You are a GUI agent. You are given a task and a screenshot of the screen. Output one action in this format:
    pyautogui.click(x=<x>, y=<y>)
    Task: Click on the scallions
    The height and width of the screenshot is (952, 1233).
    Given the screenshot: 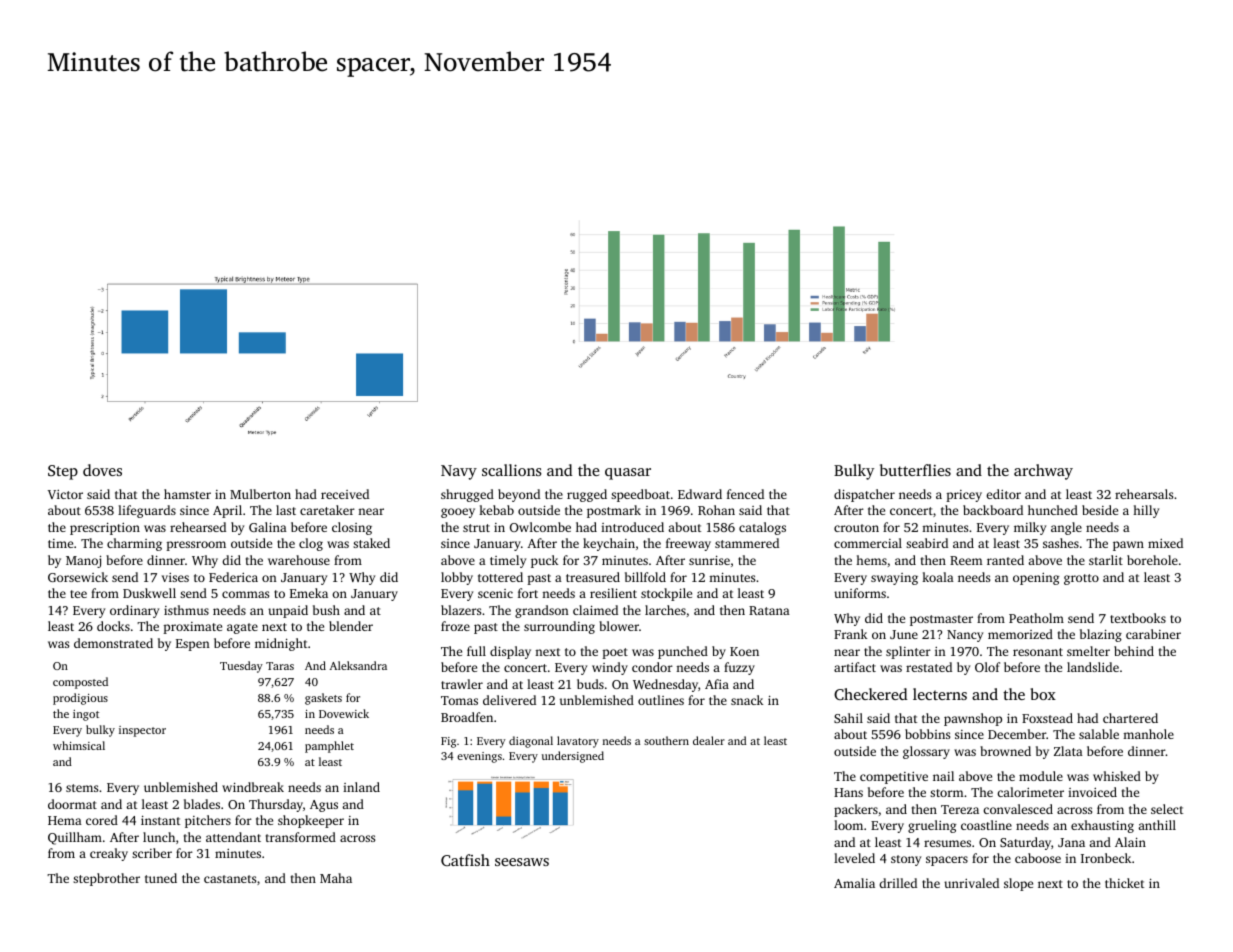 What is the action you would take?
    pyautogui.click(x=512, y=470)
